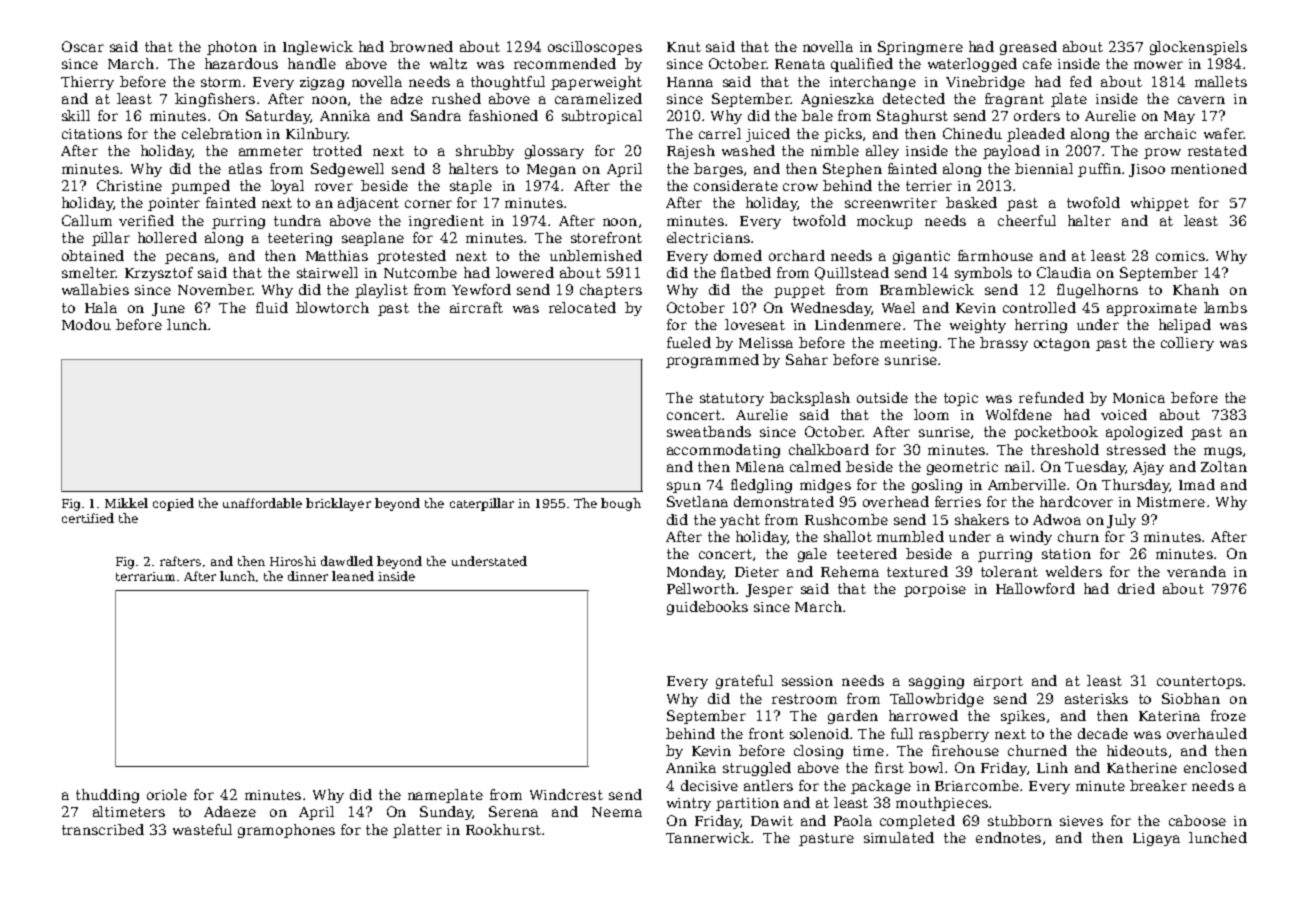 Image resolution: width=1308 pixels, height=924 pixels. What do you see at coordinates (708, 837) in the document?
I see `Tannerwick` at bounding box center [708, 837].
